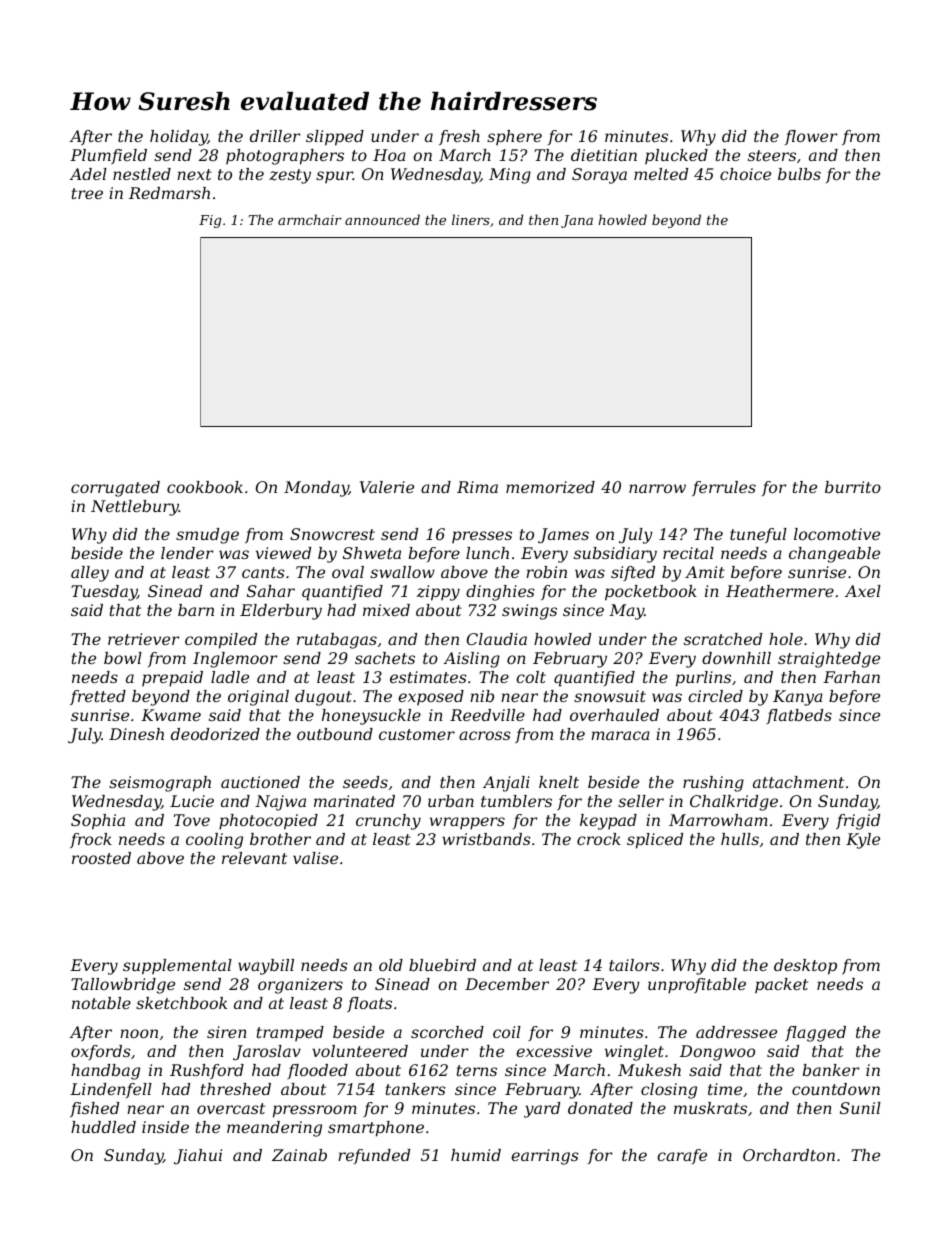  I want to click on alley, so click(90, 574).
